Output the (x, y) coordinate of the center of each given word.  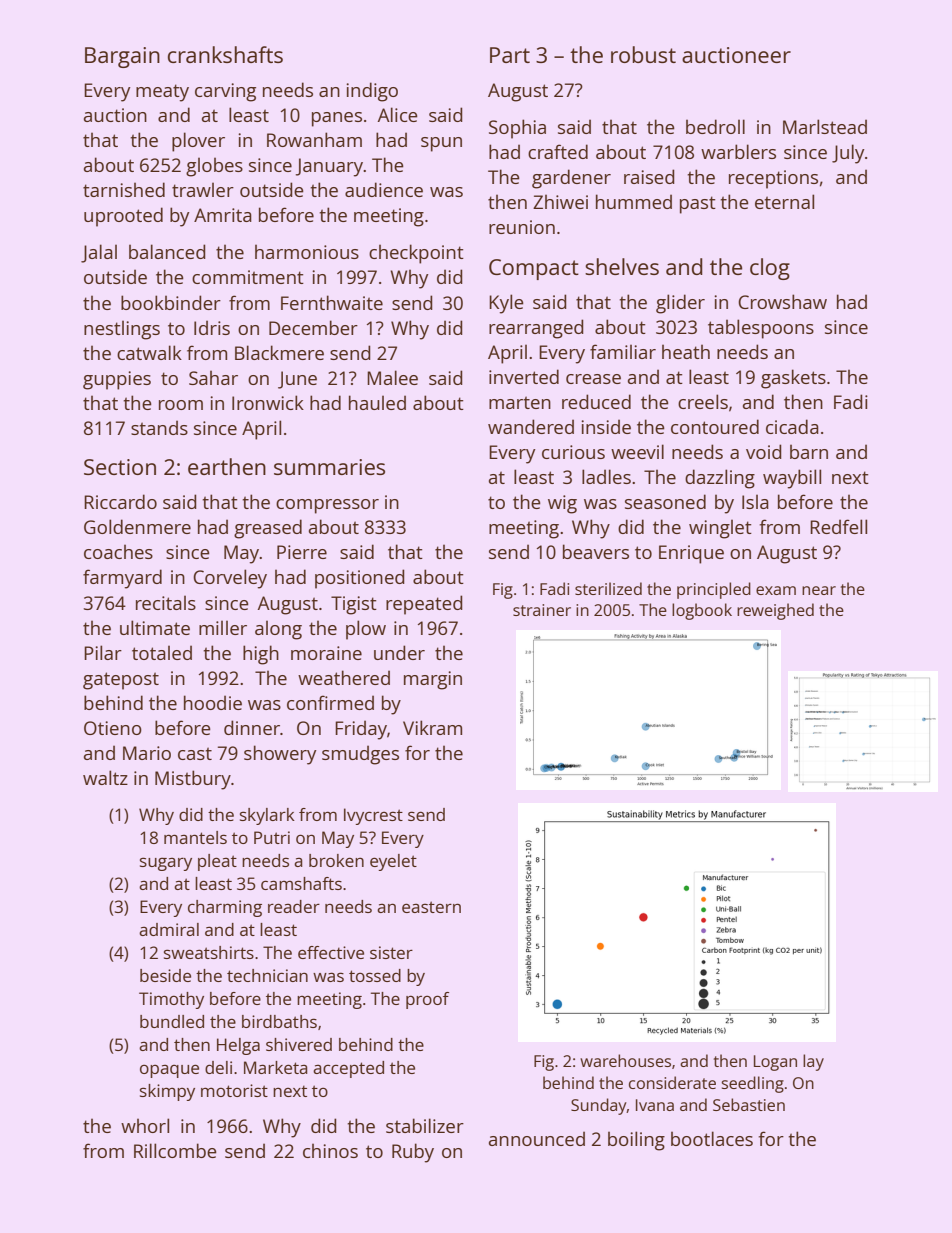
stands (159, 427)
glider (680, 304)
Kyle (506, 304)
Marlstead (825, 126)
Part (510, 55)
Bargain (122, 57)
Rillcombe (175, 1150)
